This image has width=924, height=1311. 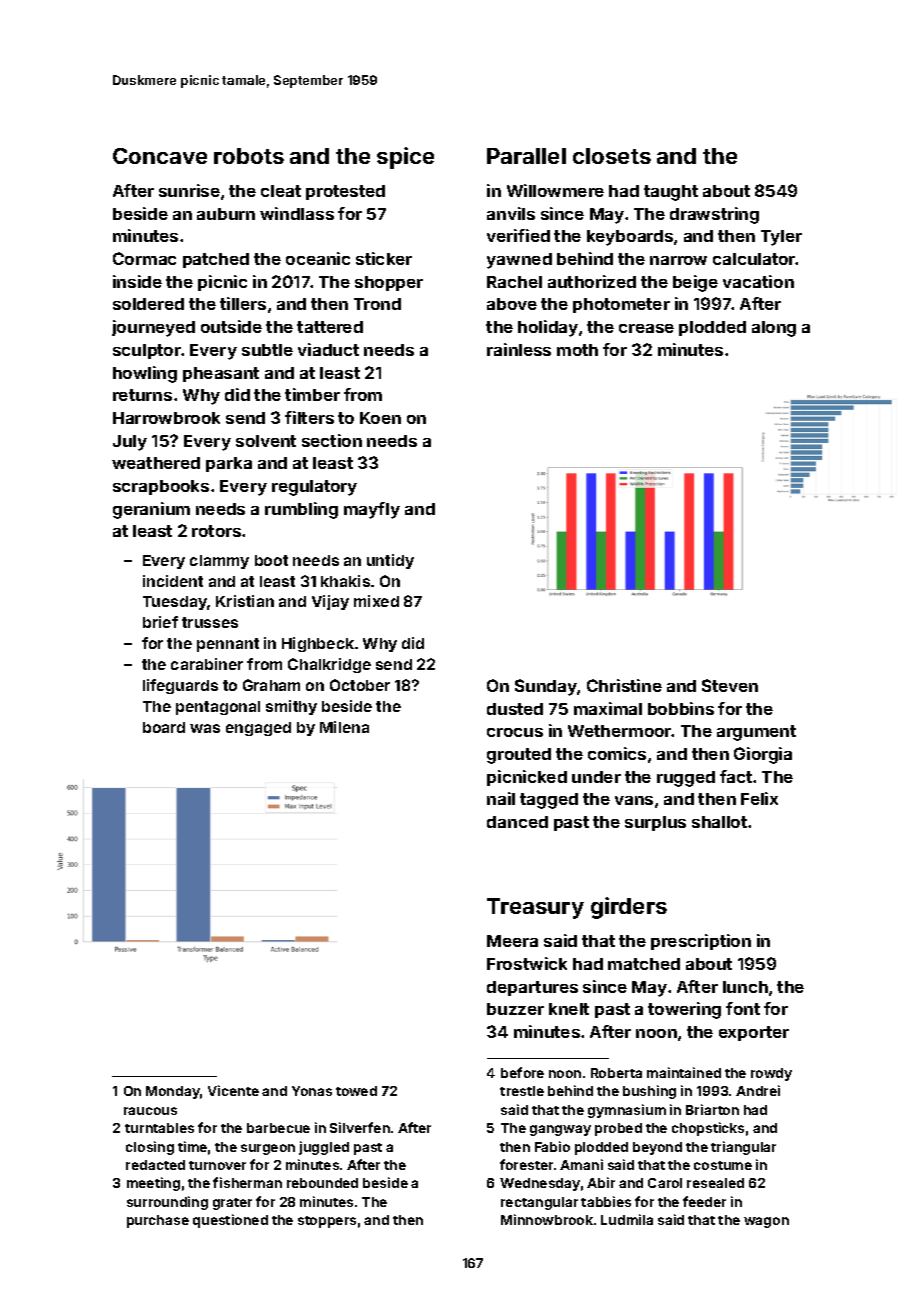 I want to click on grater, so click(x=232, y=1204).
